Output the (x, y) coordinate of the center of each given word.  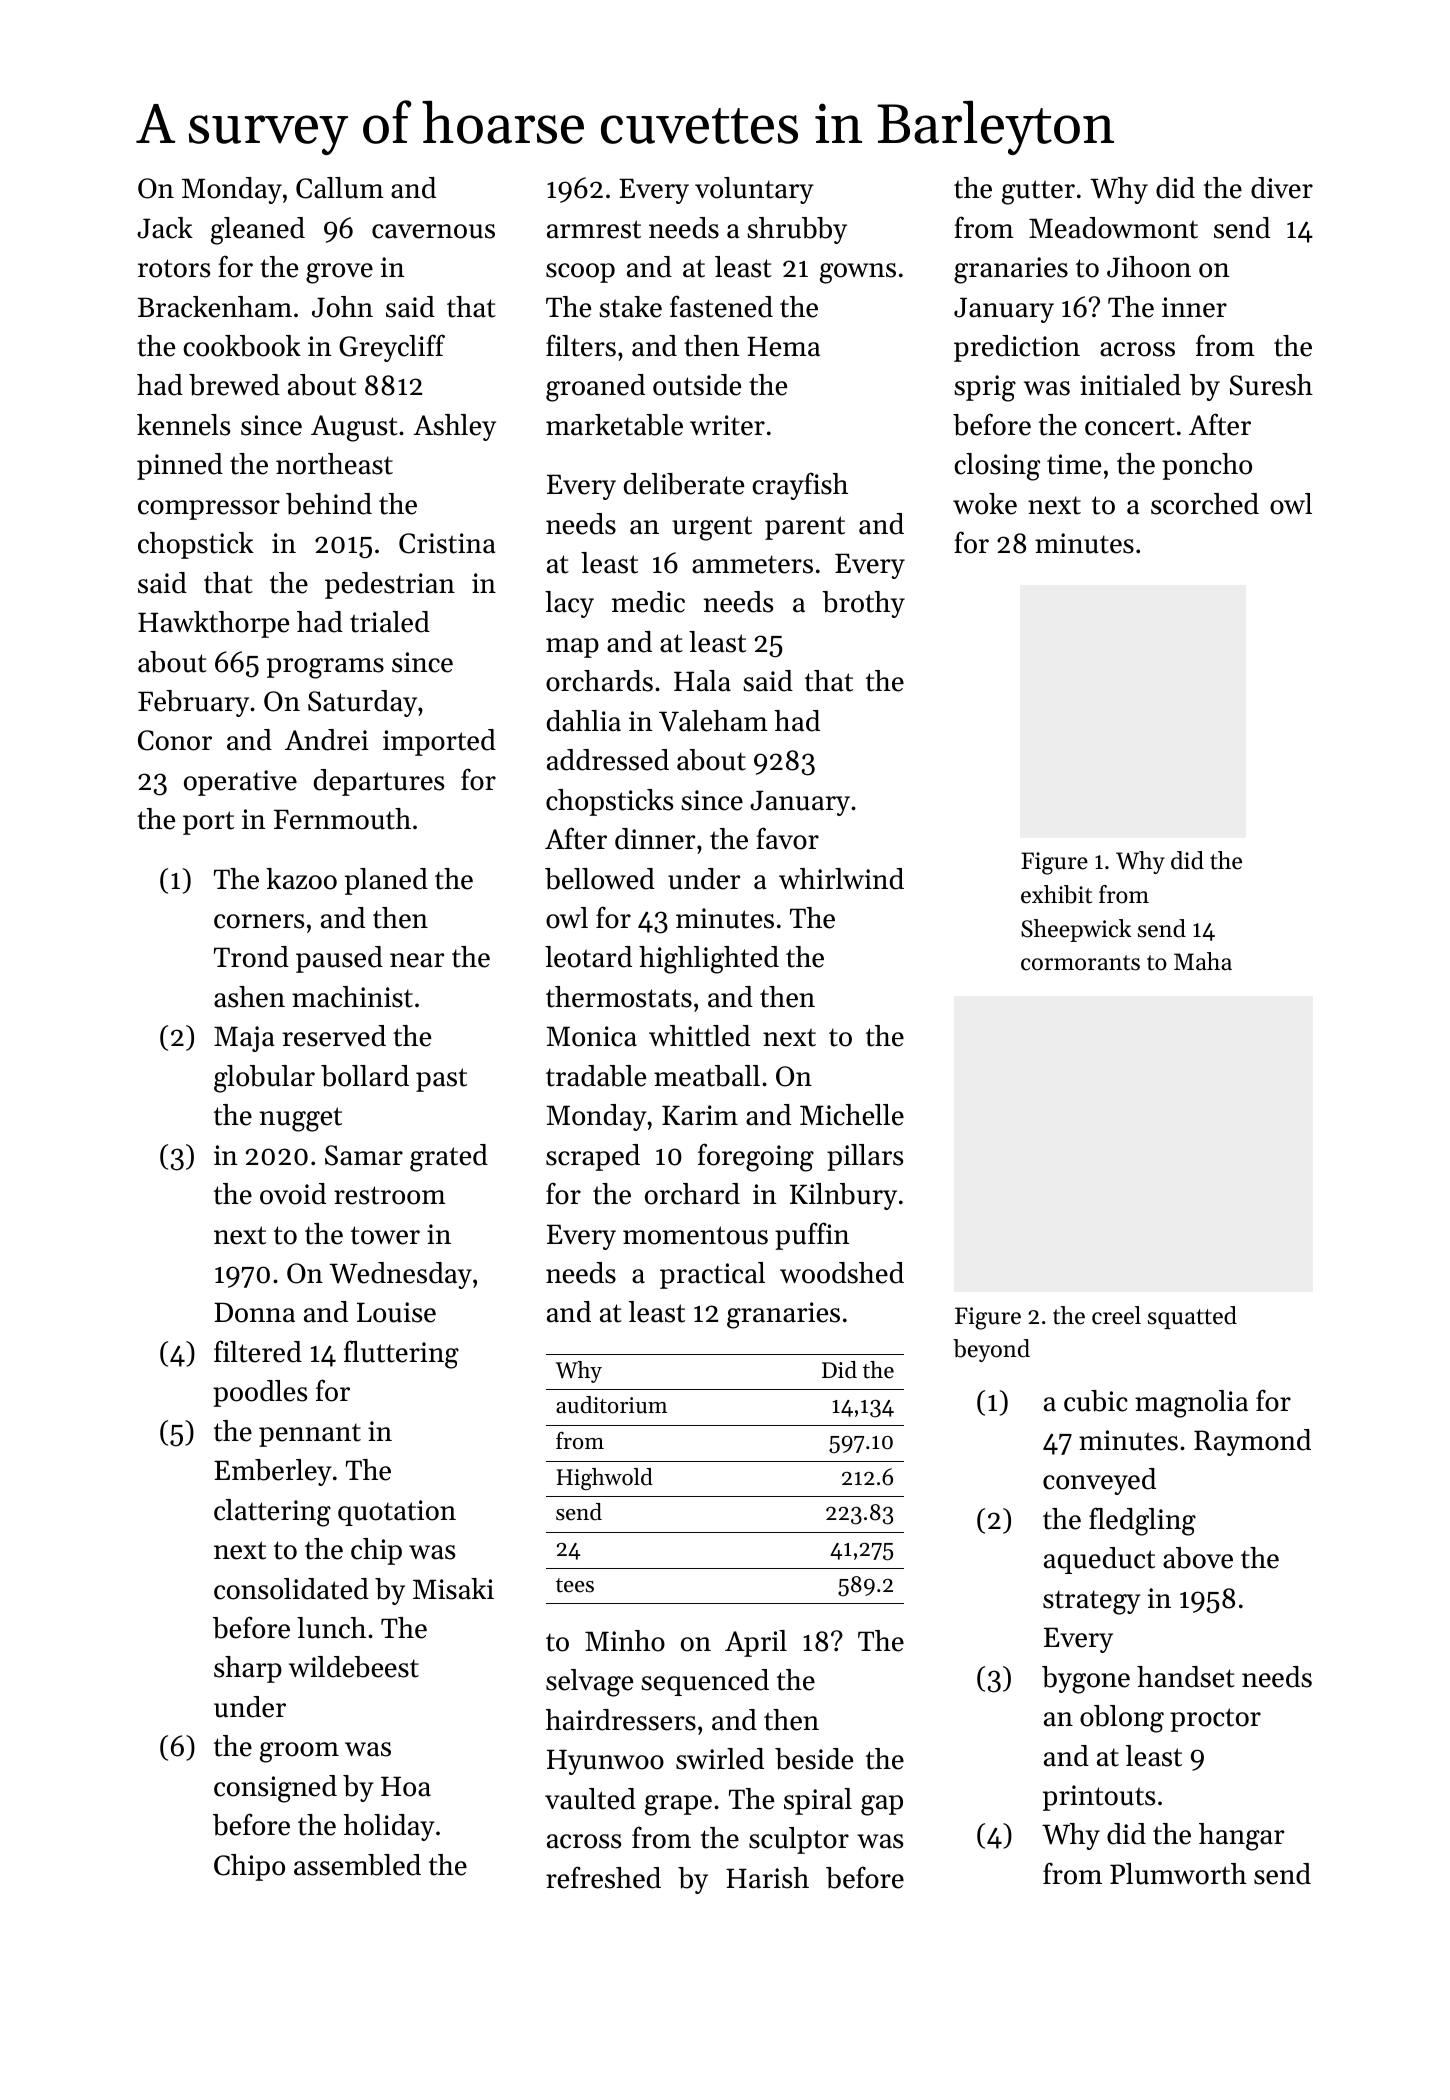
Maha (1203, 961)
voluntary (754, 190)
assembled (357, 1865)
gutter (1038, 192)
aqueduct (1099, 1560)
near (417, 960)
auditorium (611, 1405)
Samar (364, 1155)
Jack (165, 228)
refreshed (603, 1877)
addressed (608, 760)
